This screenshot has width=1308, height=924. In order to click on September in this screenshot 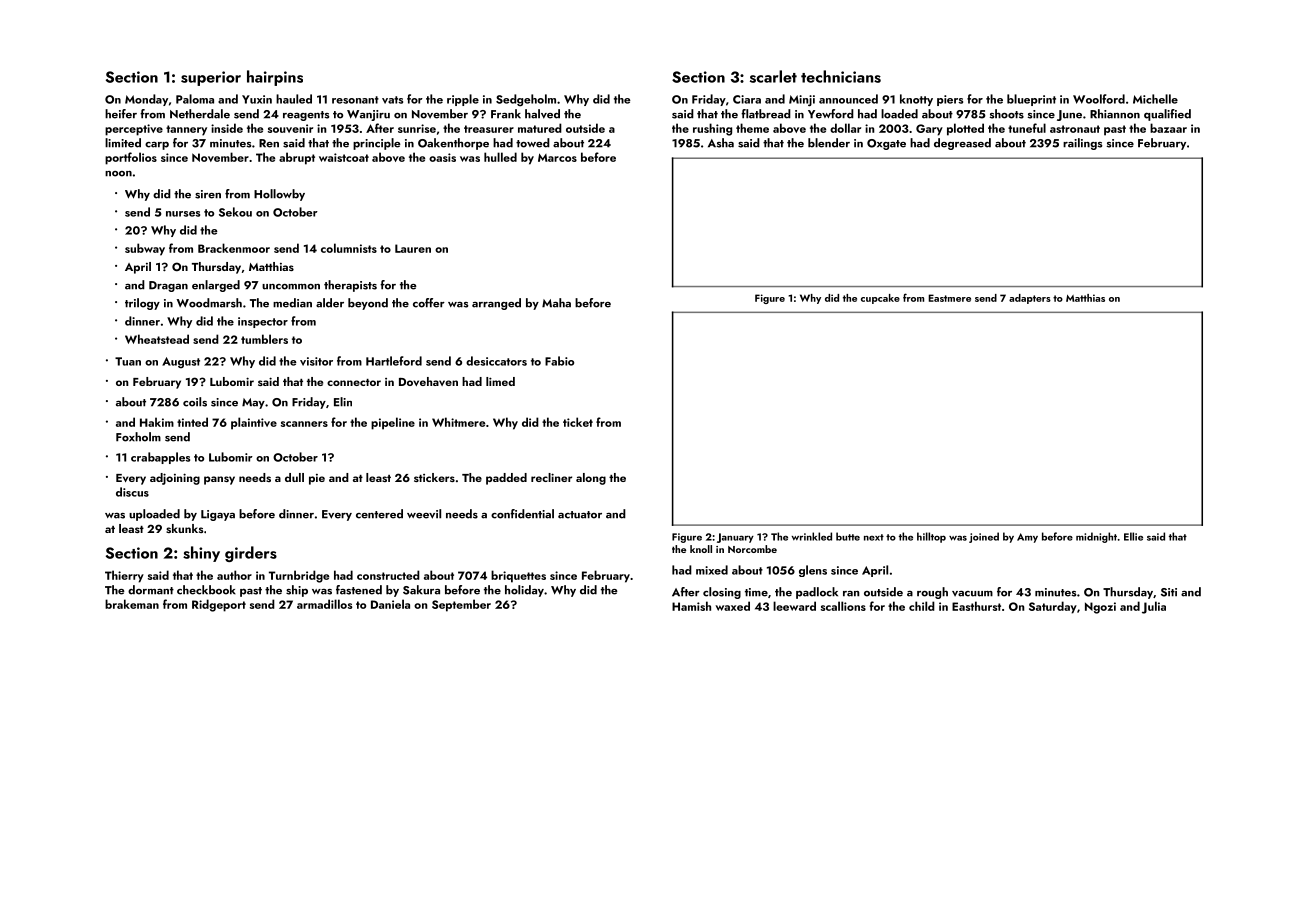, I will do `click(461, 605)`.
